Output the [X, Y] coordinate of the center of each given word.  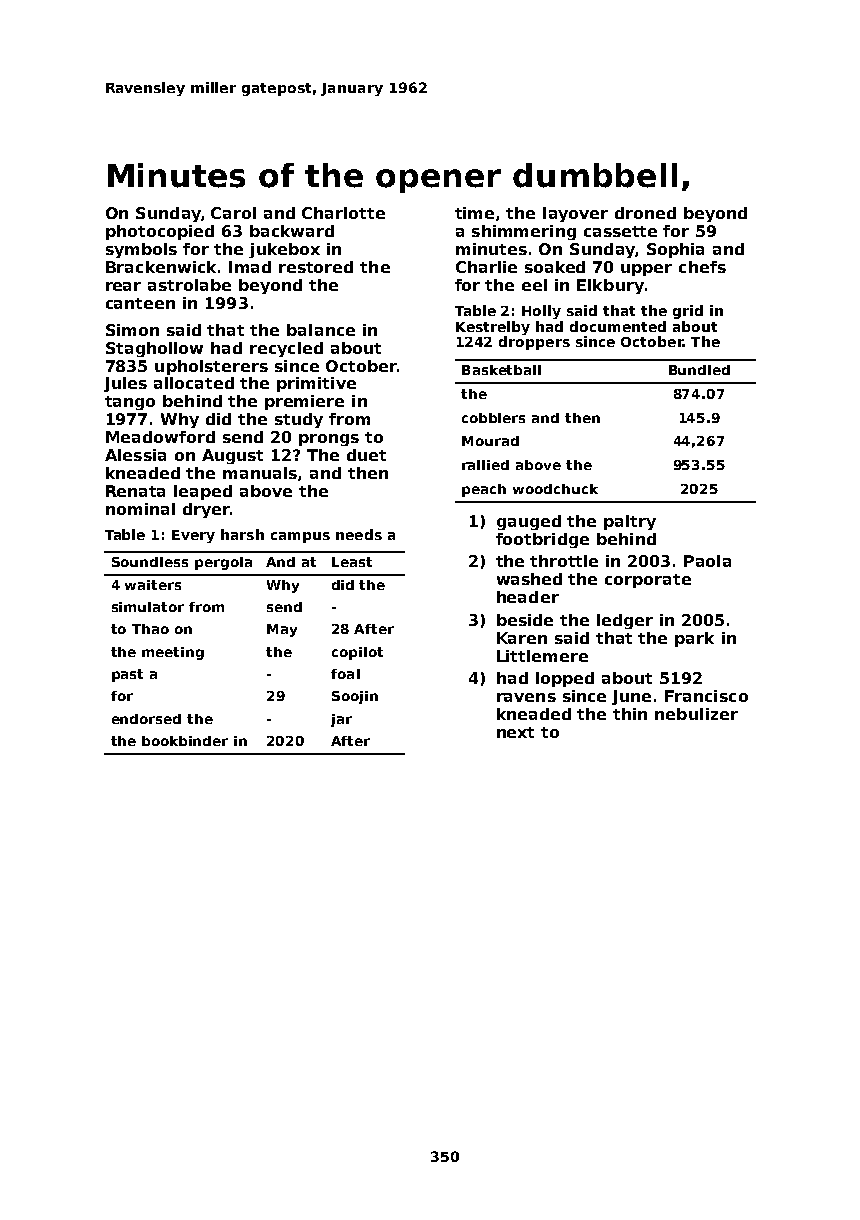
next [515, 732]
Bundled [699, 370]
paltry [630, 522]
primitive [316, 384]
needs [359, 534]
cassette [620, 231]
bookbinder [185, 741]
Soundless [150, 562]
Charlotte [343, 213]
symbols [141, 250]
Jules [125, 384]
